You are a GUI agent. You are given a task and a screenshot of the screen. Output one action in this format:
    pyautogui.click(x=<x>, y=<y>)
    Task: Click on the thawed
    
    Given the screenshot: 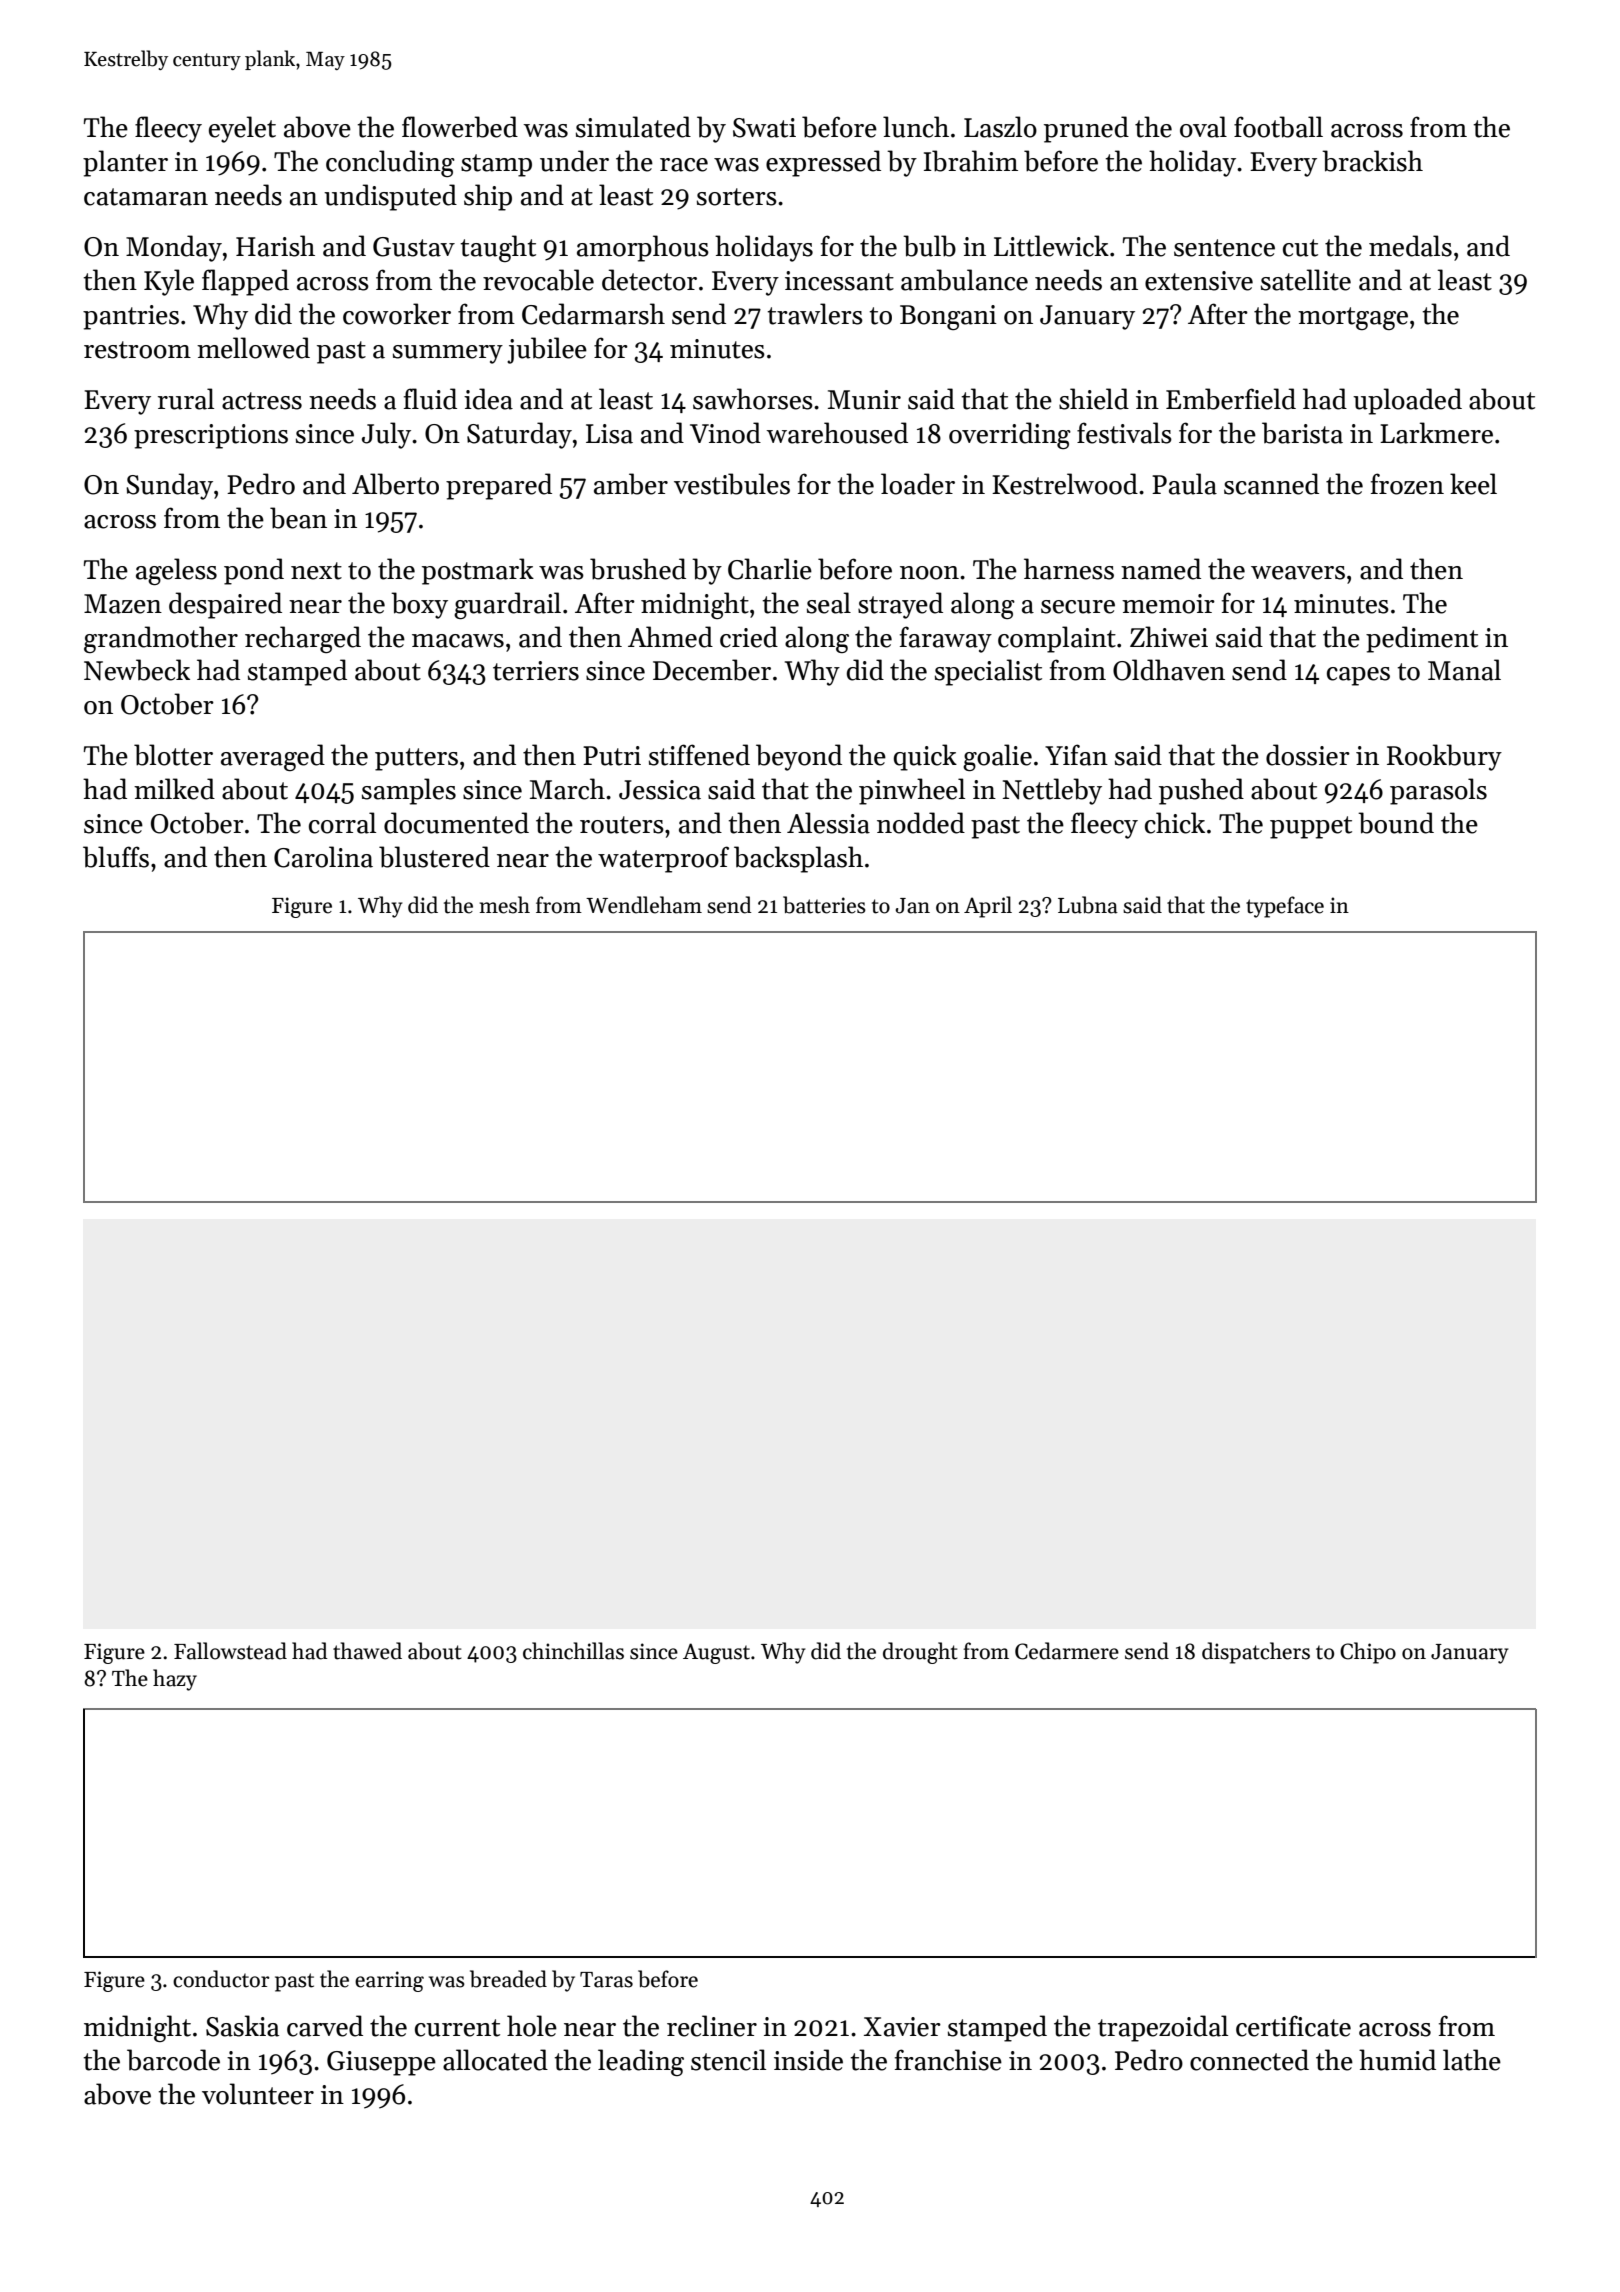 What is the action you would take?
    pyautogui.click(x=367, y=1651)
